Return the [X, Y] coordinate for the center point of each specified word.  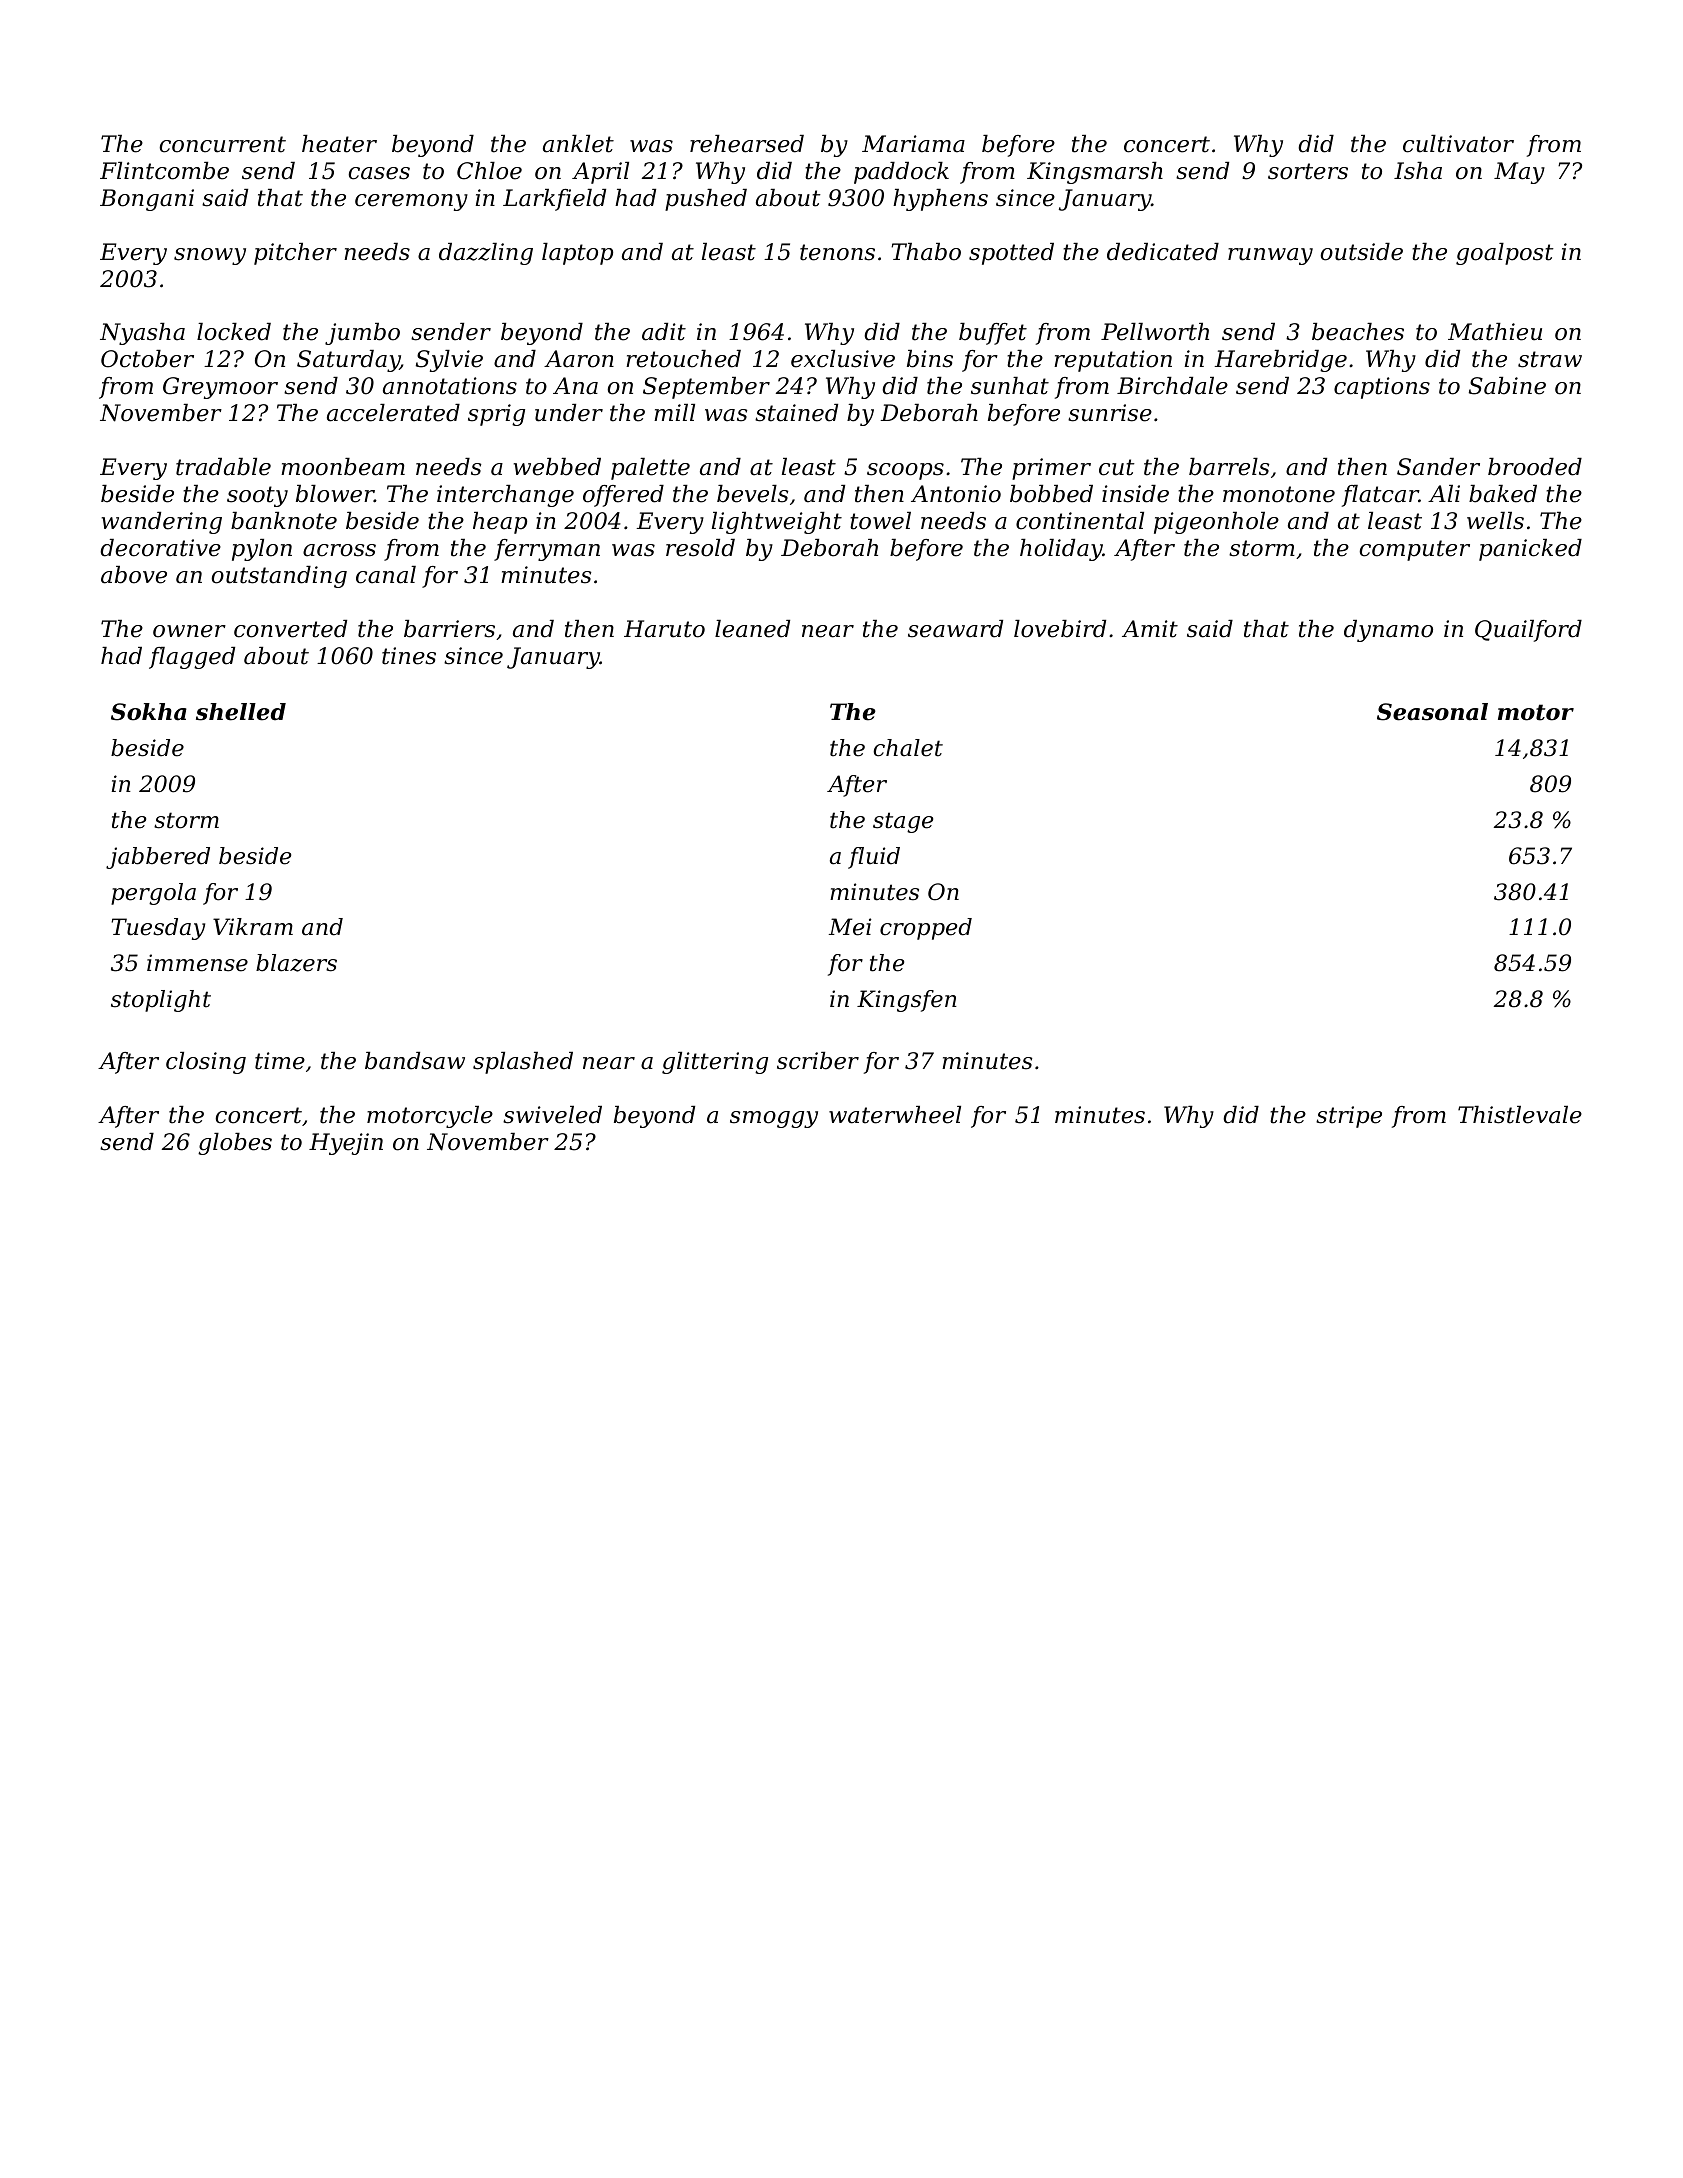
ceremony [411, 202]
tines [409, 656]
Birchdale [1172, 386]
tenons [837, 252]
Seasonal [1432, 712]
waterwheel [895, 1115]
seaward [955, 629]
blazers [296, 963]
